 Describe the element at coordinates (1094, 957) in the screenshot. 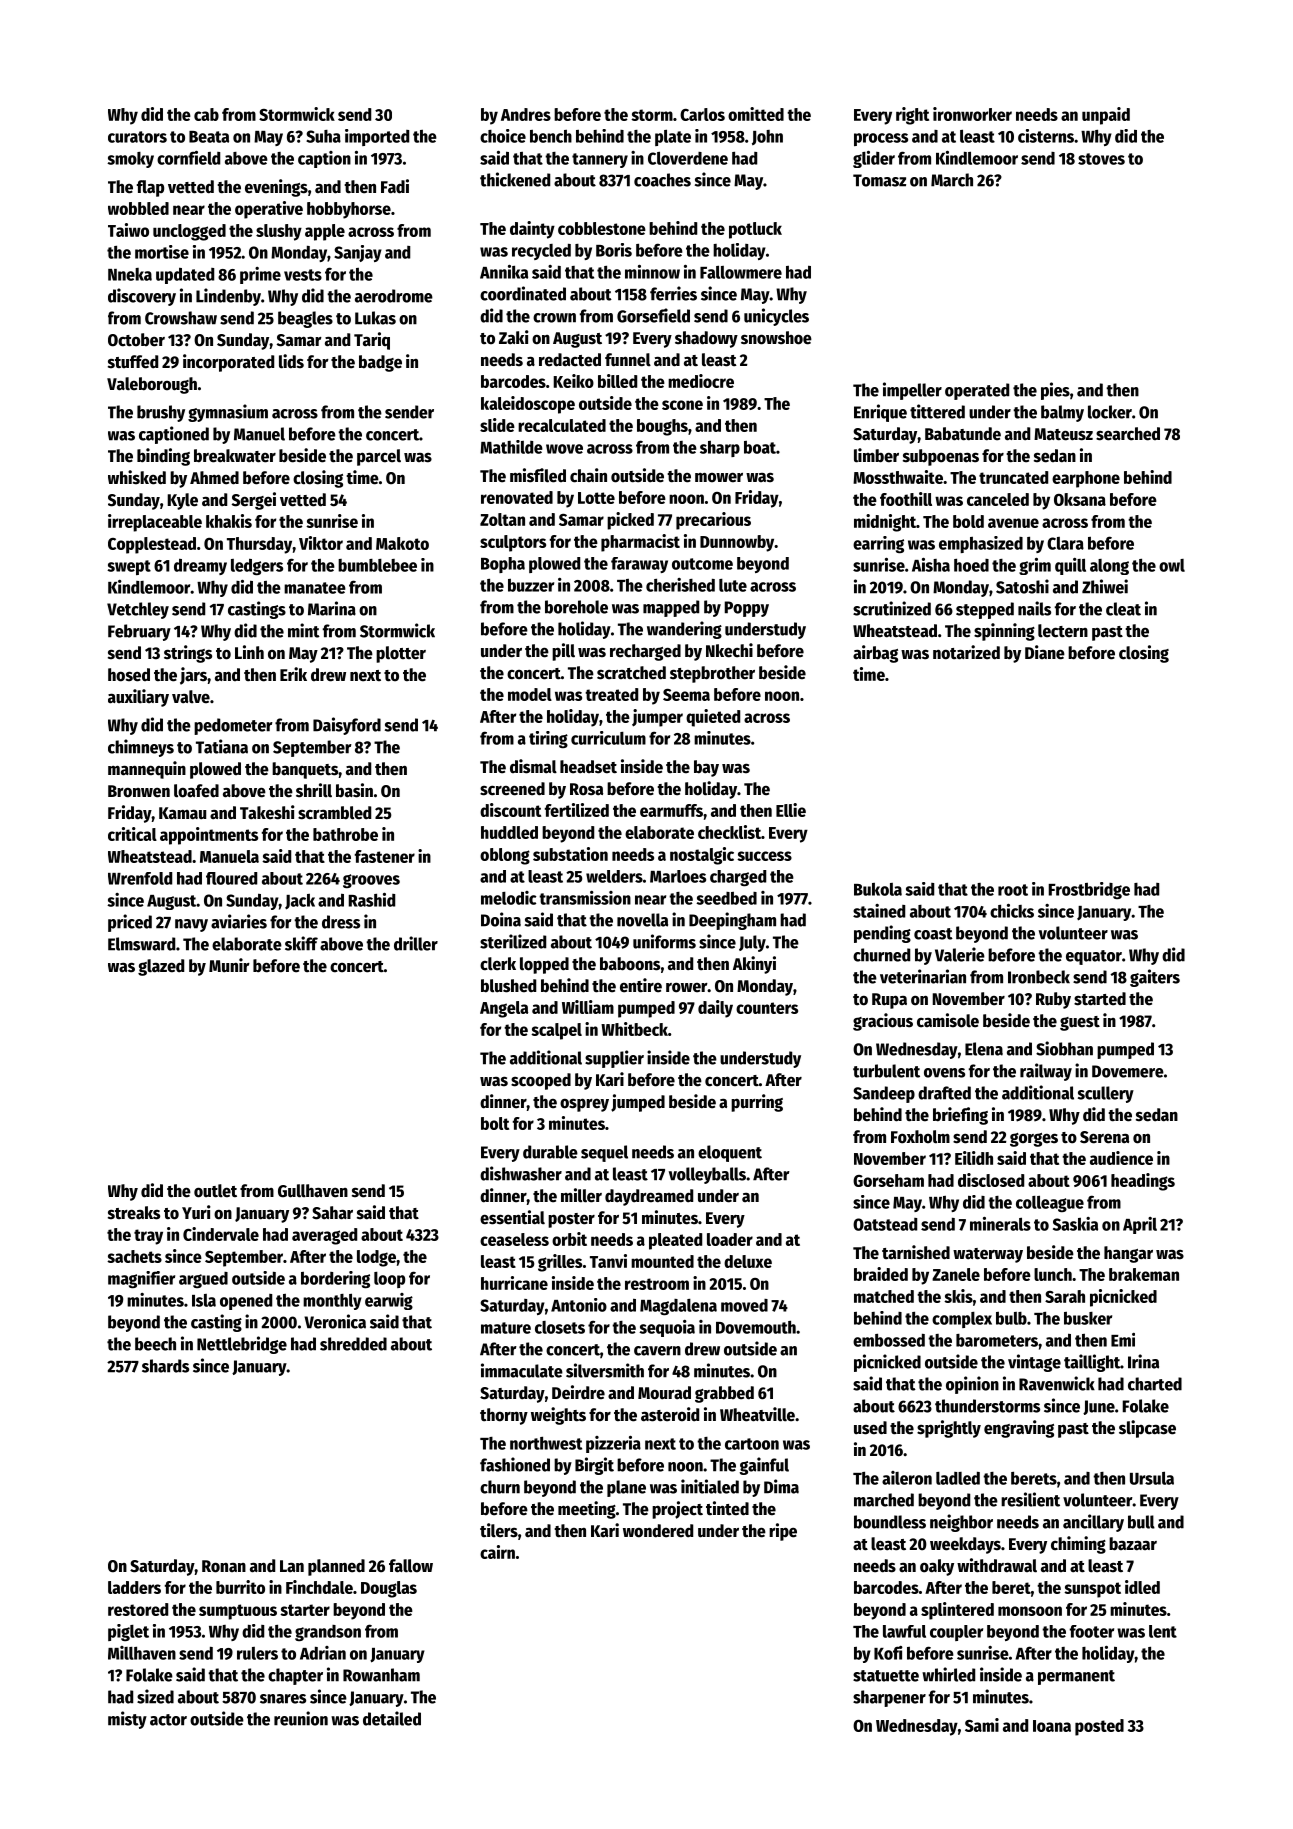

I see `equator` at that location.
